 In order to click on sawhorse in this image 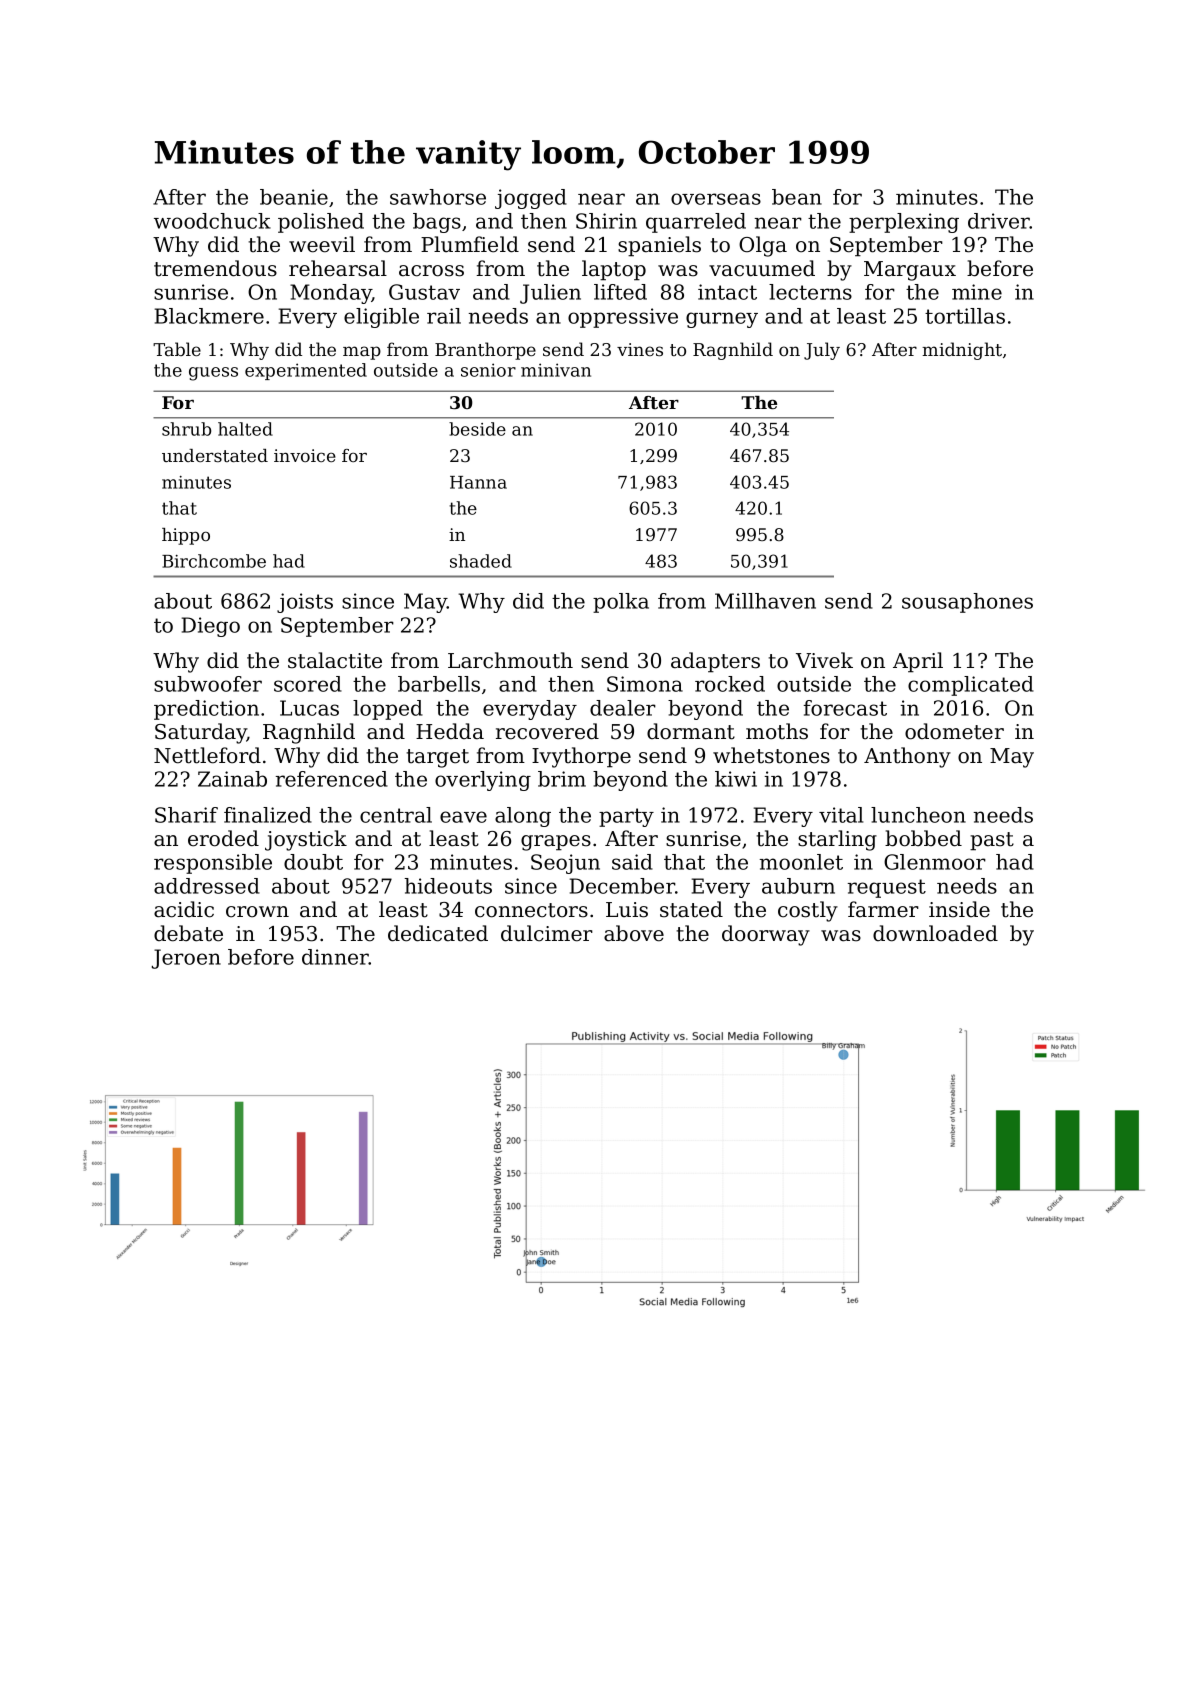, I will do `click(438, 197)`.
